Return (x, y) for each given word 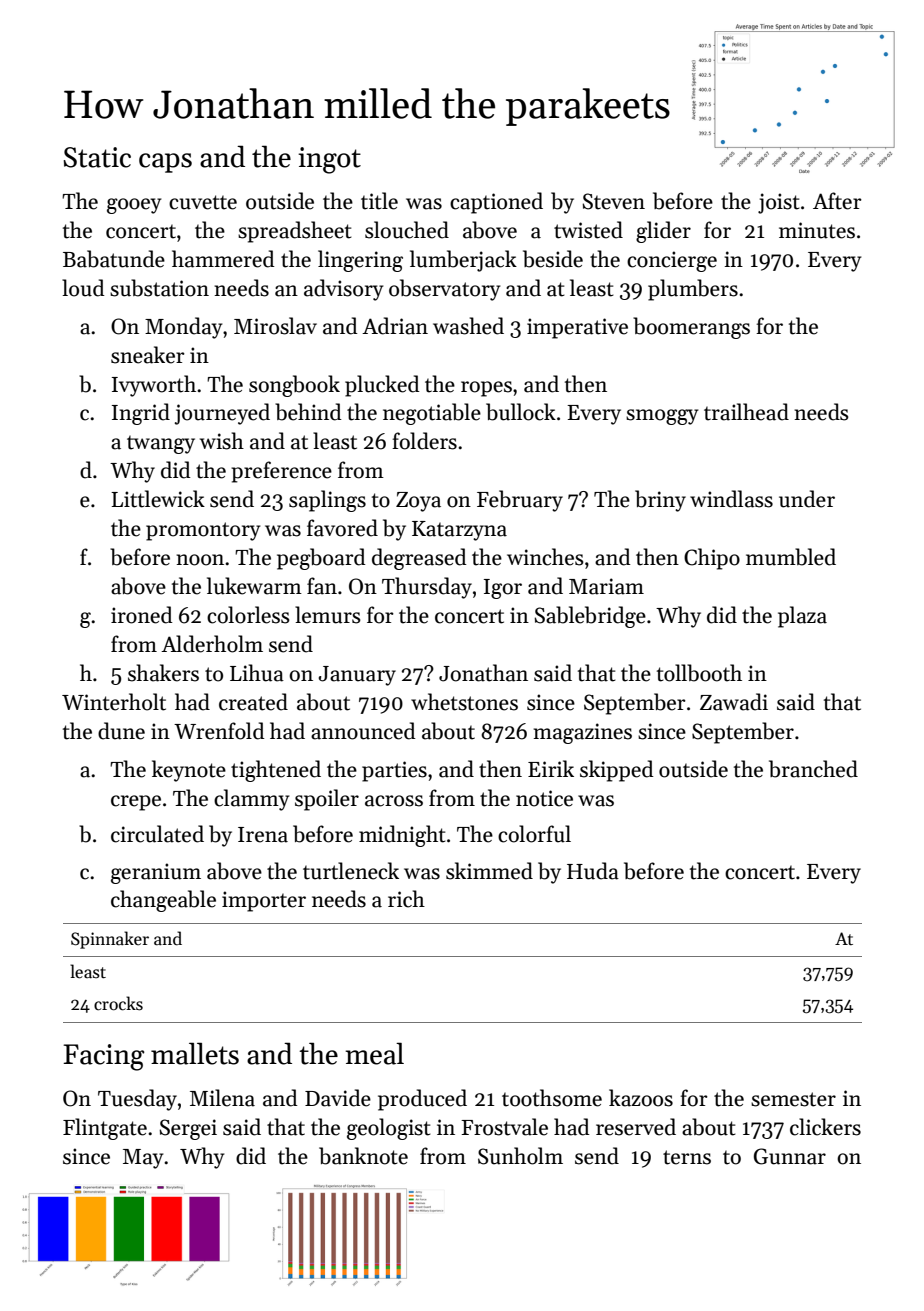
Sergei (188, 1129)
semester (793, 1099)
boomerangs (691, 328)
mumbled (791, 557)
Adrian (395, 326)
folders (424, 441)
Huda (593, 871)
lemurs (328, 615)
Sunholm (520, 1156)
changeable (163, 901)
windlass (731, 499)
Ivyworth (154, 386)
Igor (503, 589)
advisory (344, 290)
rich (406, 899)
